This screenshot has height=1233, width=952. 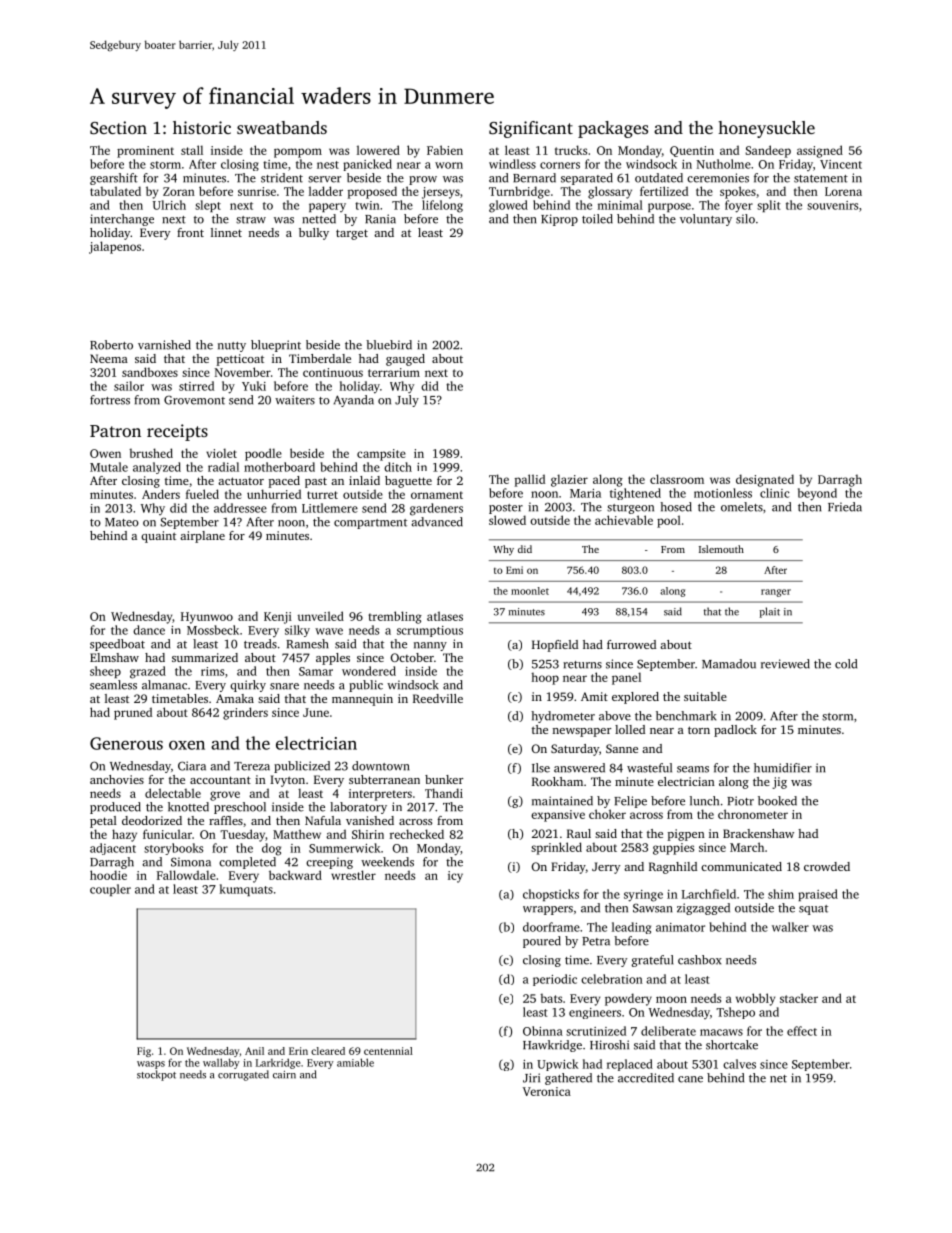 I want to click on Raul, so click(x=579, y=833).
